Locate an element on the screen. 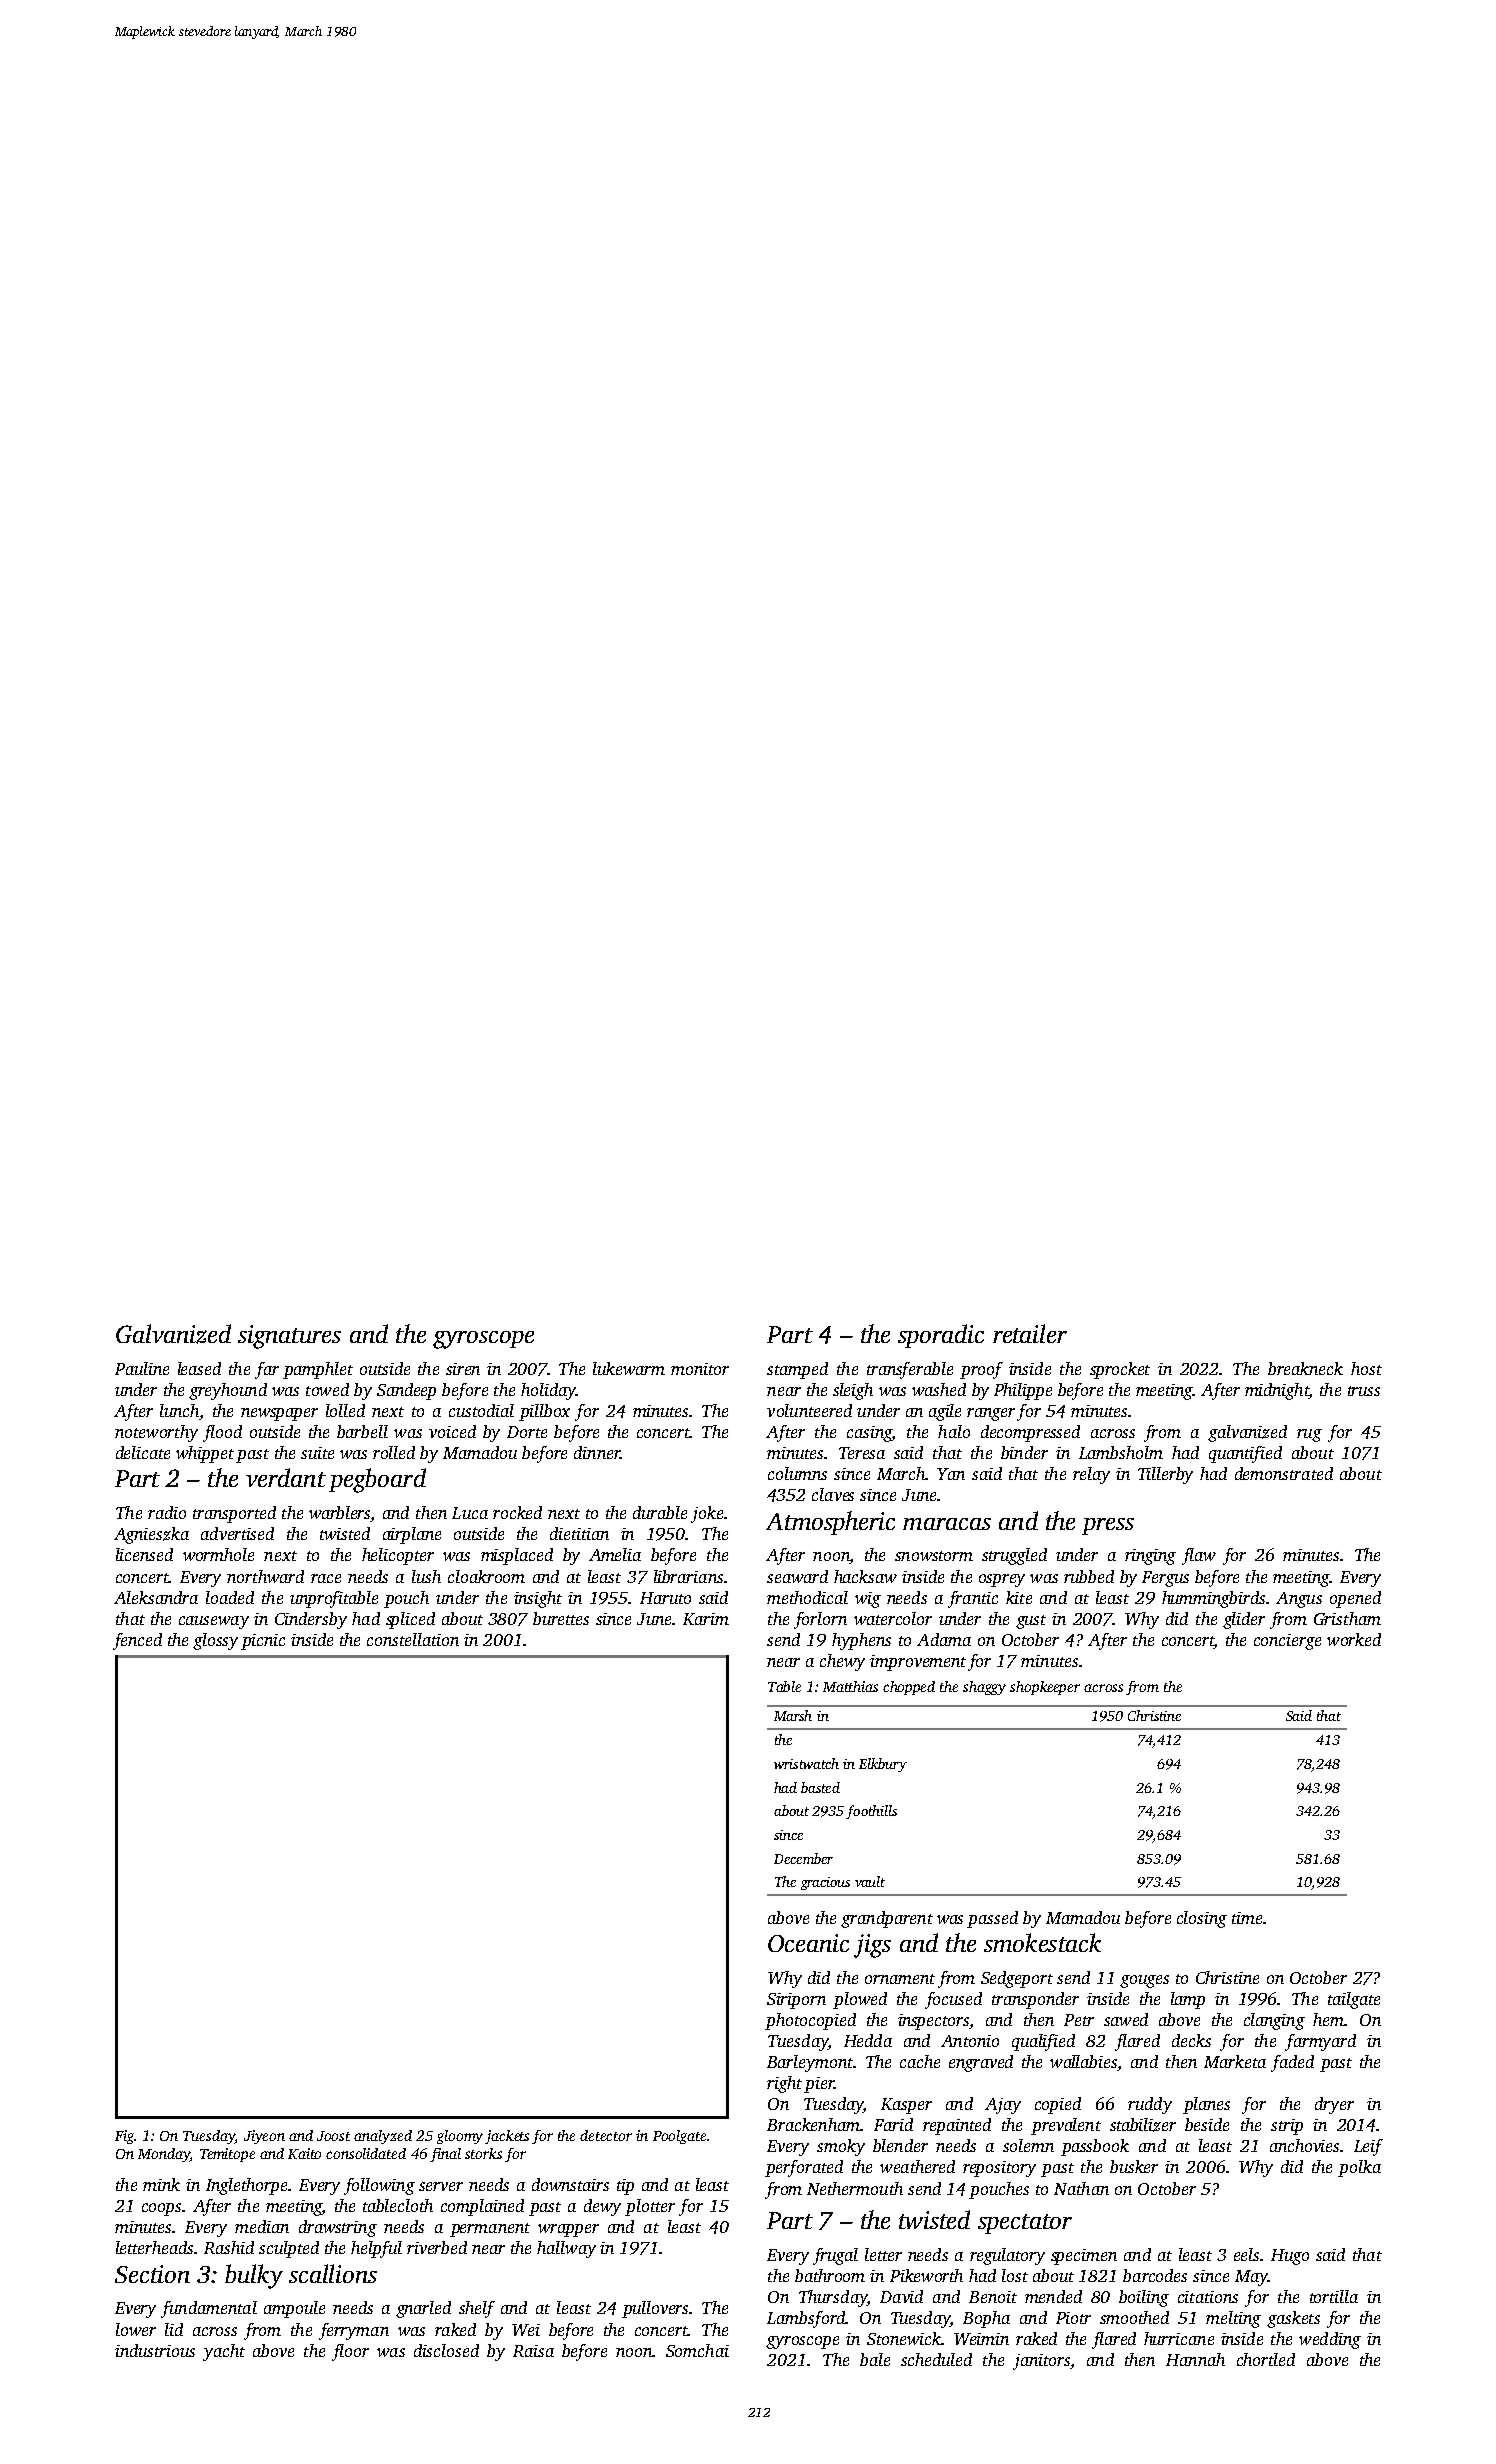 This screenshot has width=1496, height=2464. host is located at coordinates (1366, 1368).
